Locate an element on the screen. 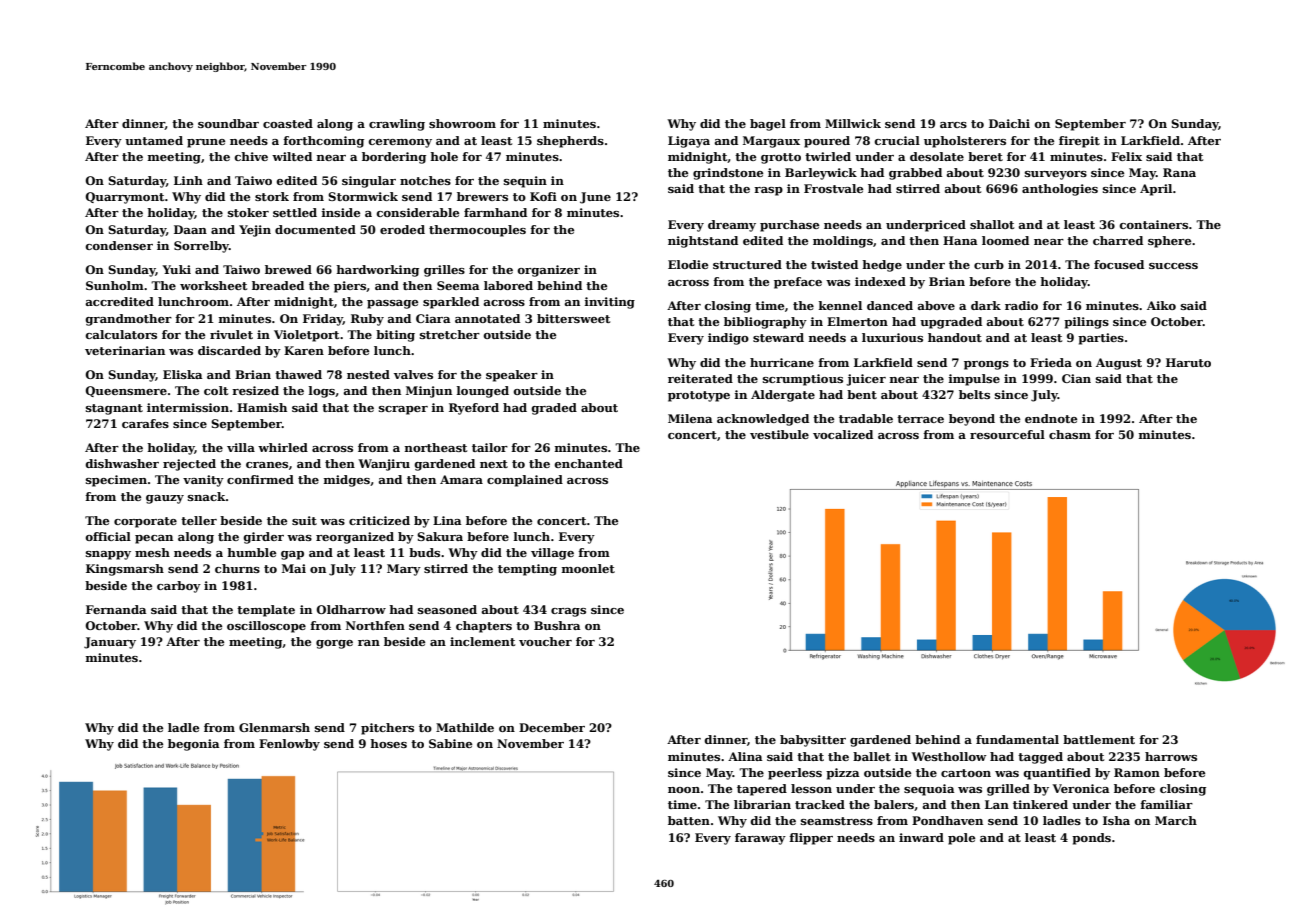  Hana is located at coordinates (960, 240).
